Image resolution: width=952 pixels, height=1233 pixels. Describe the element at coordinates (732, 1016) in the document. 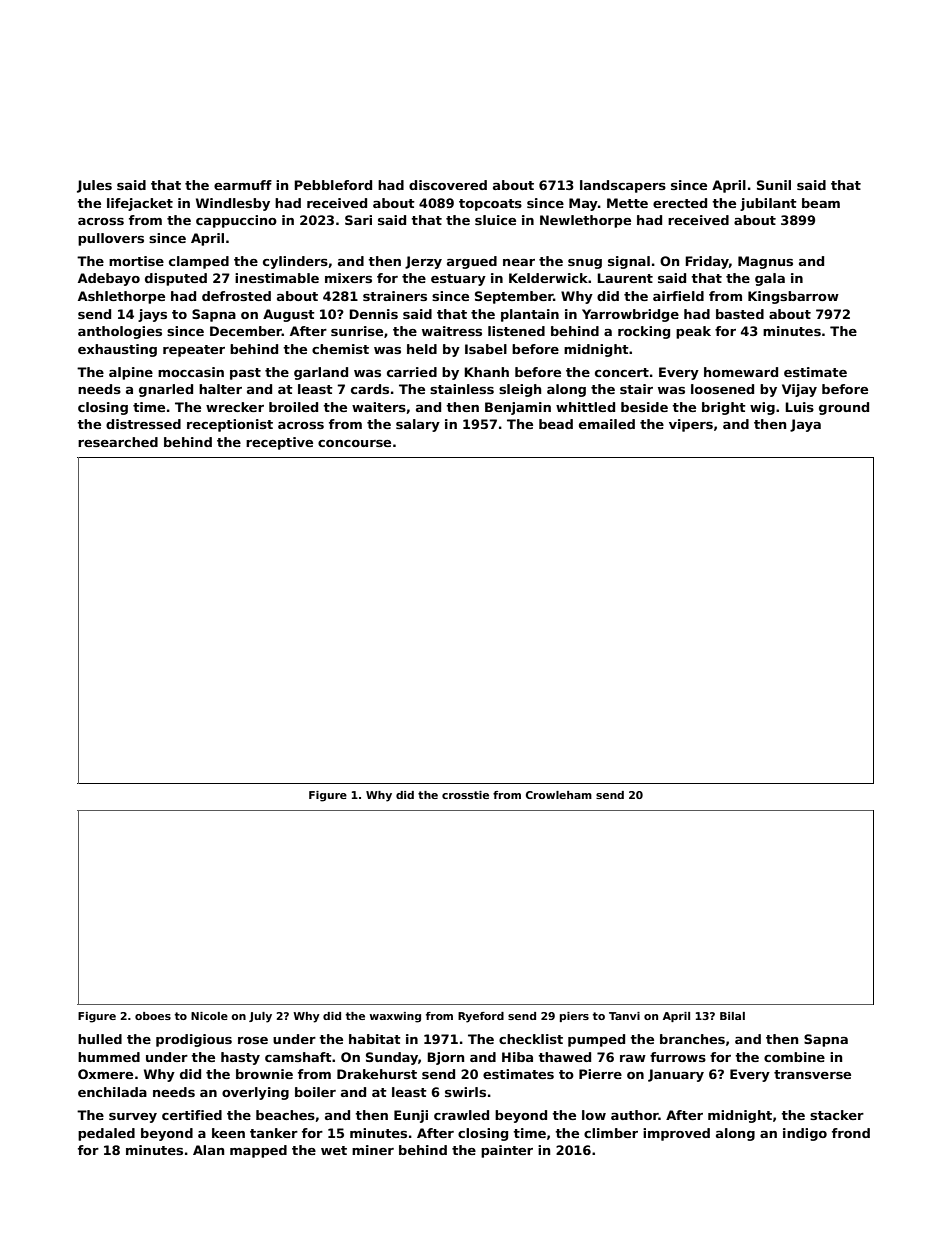

I see `Bilal` at that location.
